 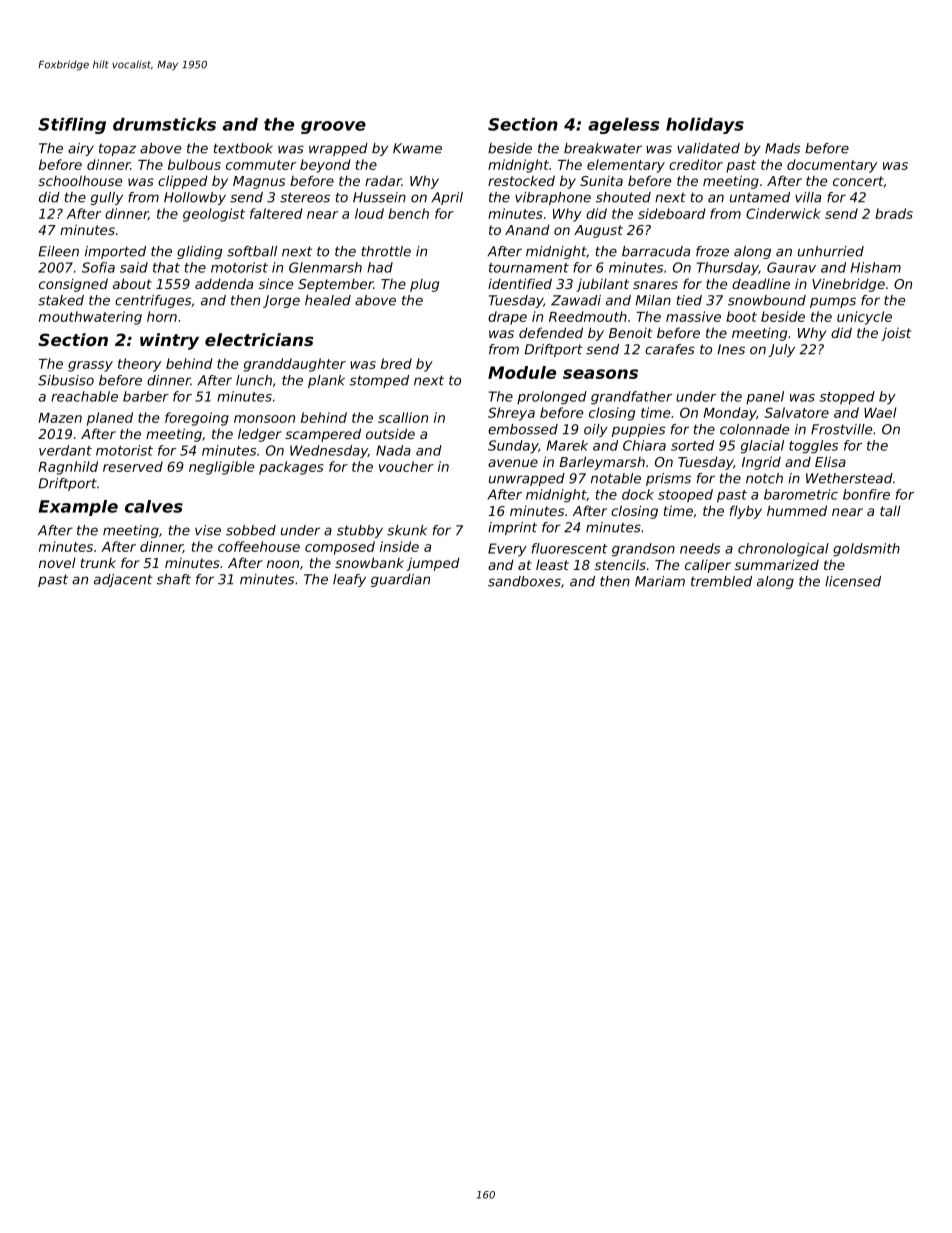 I want to click on novel, so click(x=57, y=562).
